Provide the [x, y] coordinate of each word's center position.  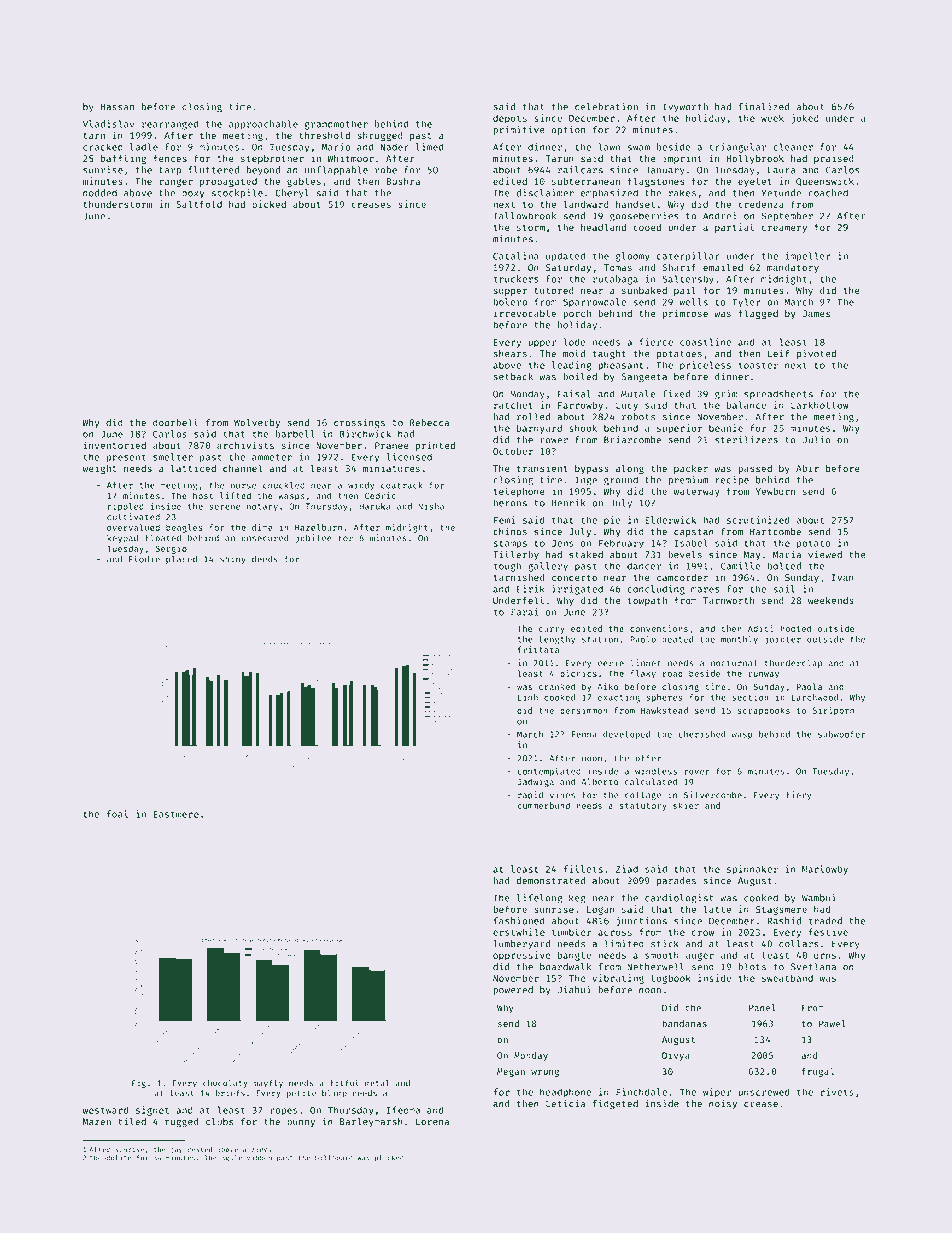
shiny [233, 559]
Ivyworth [685, 107]
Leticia [565, 1103]
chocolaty [225, 1084]
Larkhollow [820, 405]
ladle [144, 147]
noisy [723, 1104]
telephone [519, 492]
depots [510, 119]
